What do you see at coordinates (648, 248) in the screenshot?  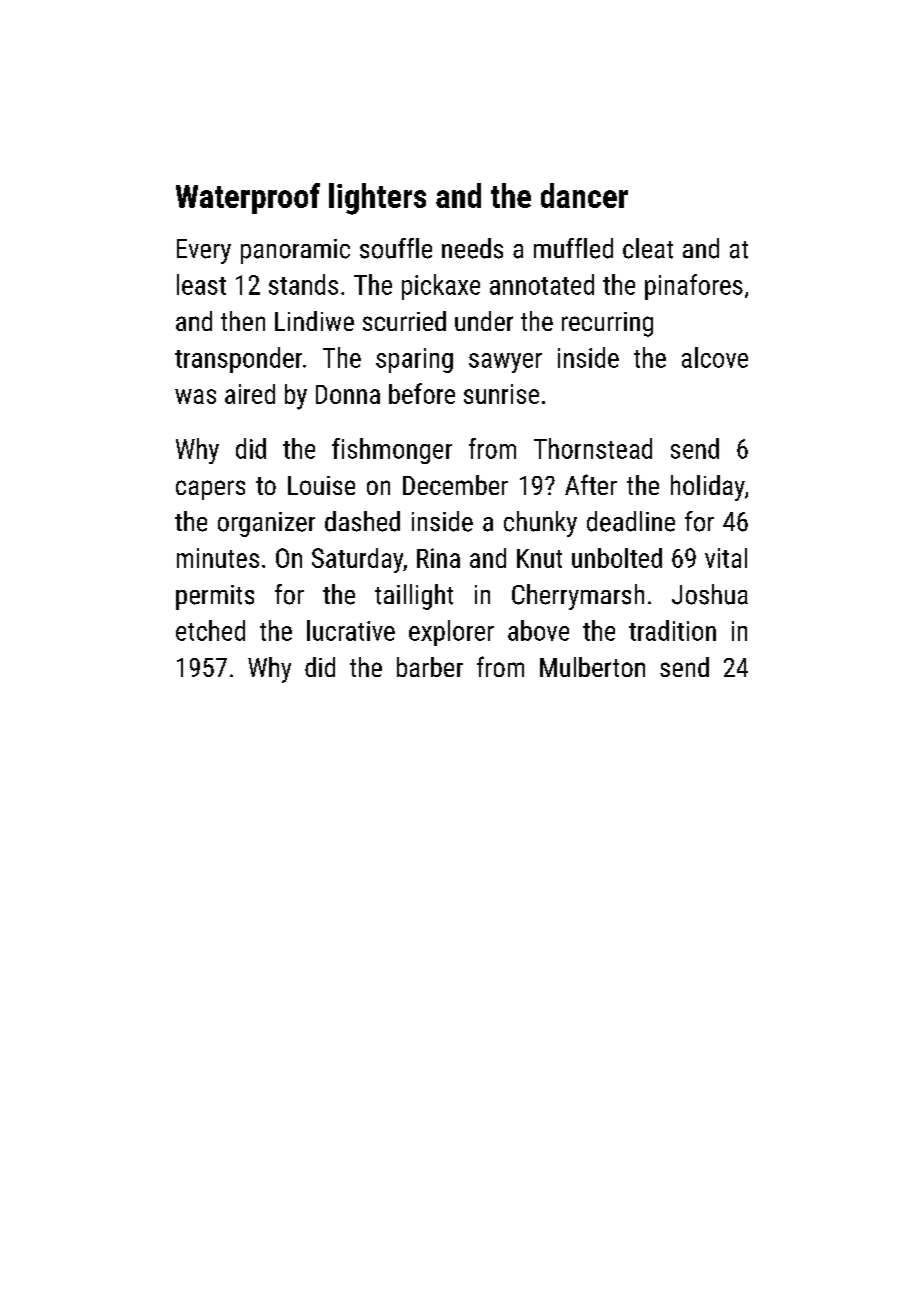 I see `cleat` at bounding box center [648, 248].
